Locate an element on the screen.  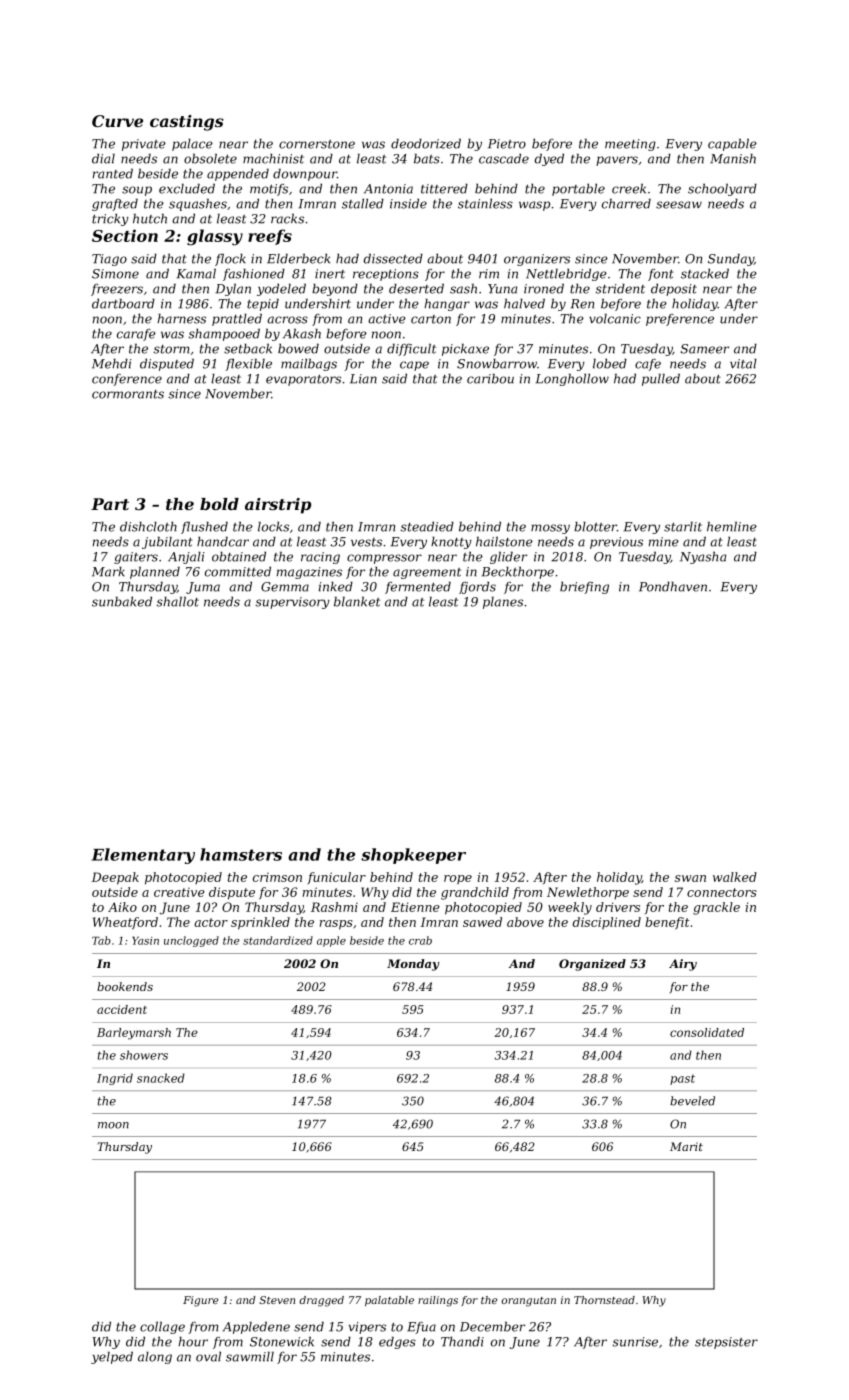
moon is located at coordinates (113, 1125).
